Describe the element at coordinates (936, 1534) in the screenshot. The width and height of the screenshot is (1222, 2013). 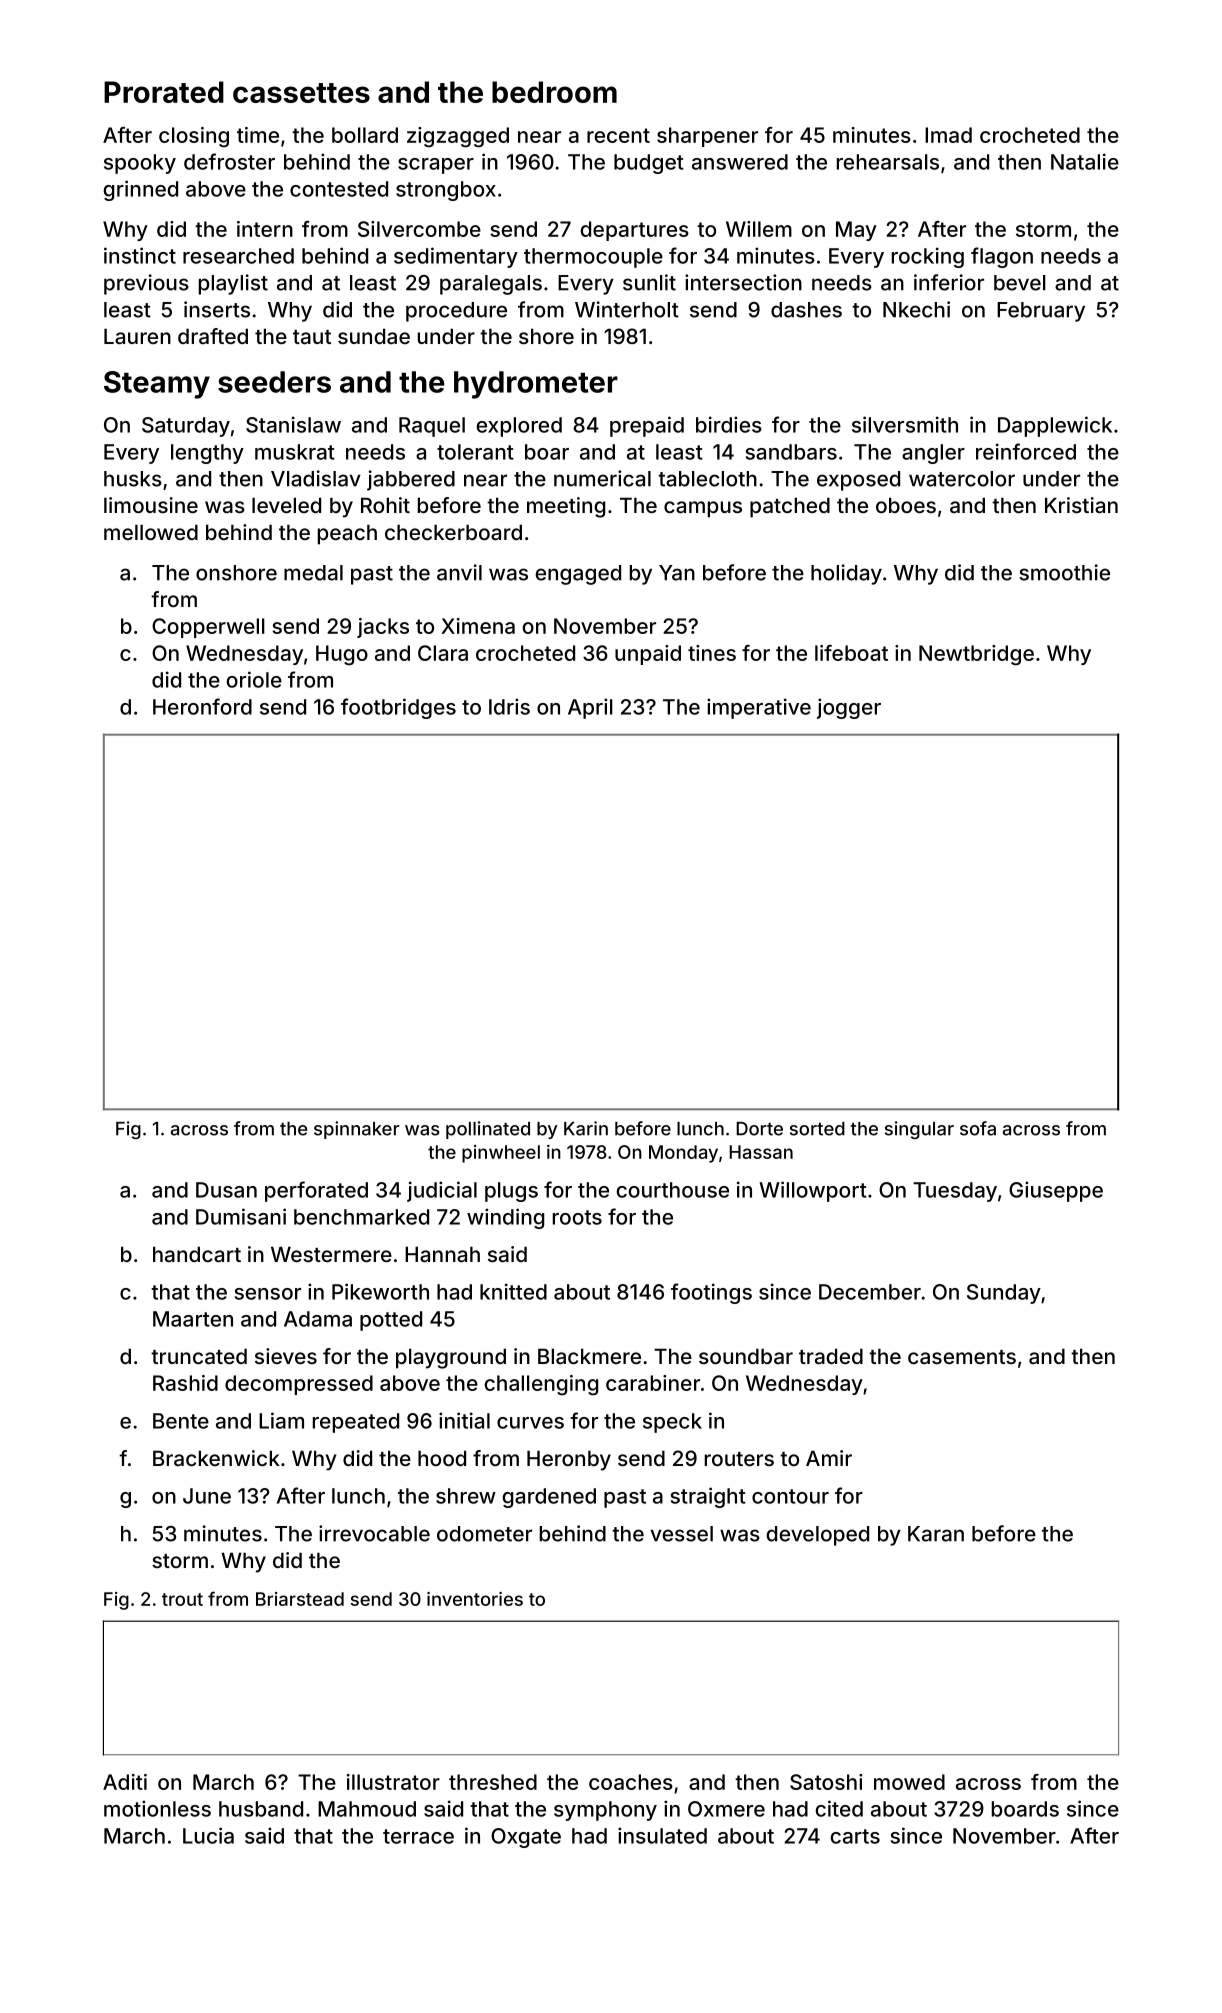
I see `Karan` at that location.
